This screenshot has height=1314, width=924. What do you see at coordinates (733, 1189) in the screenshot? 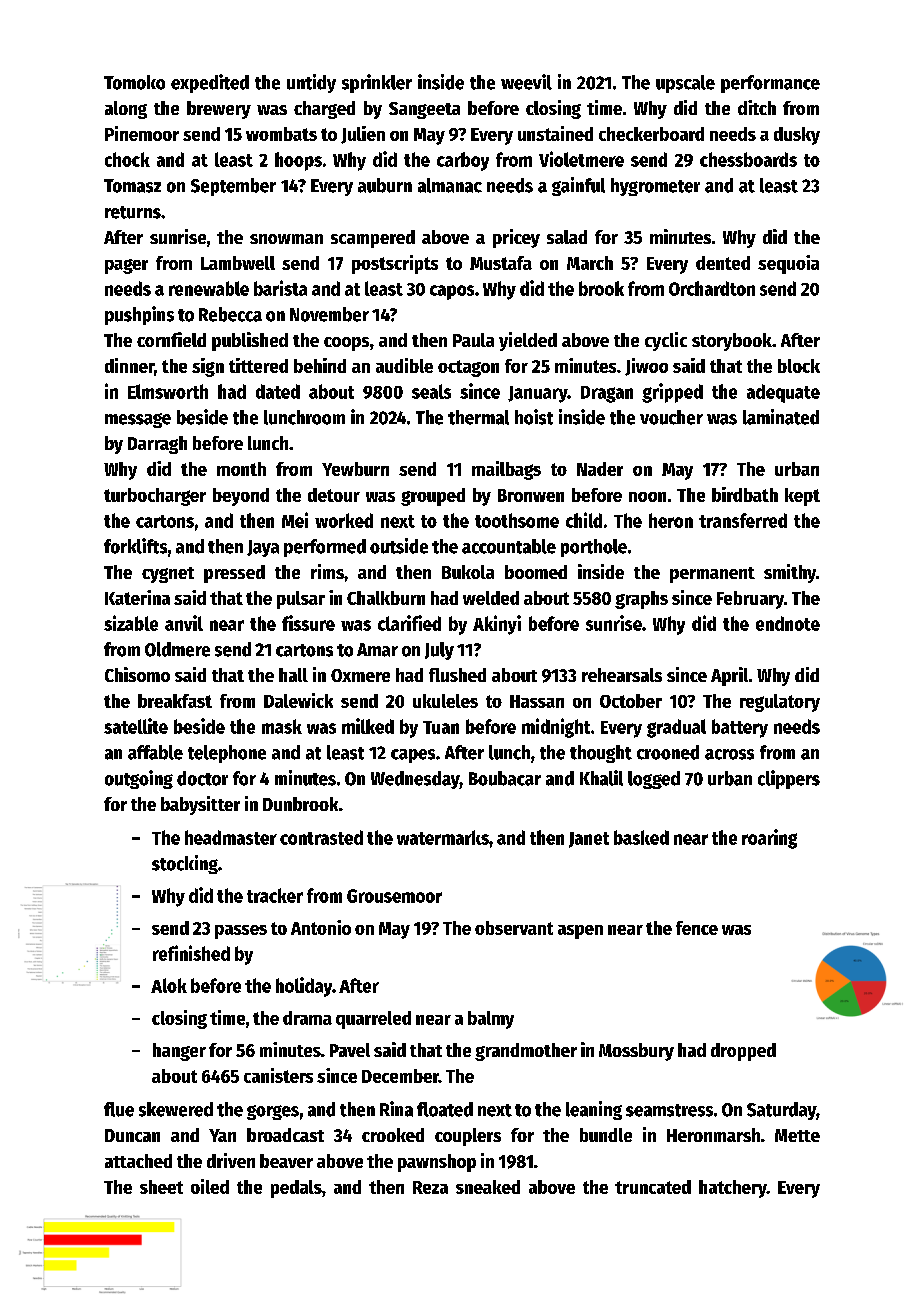
I see `hatchery` at bounding box center [733, 1189].
